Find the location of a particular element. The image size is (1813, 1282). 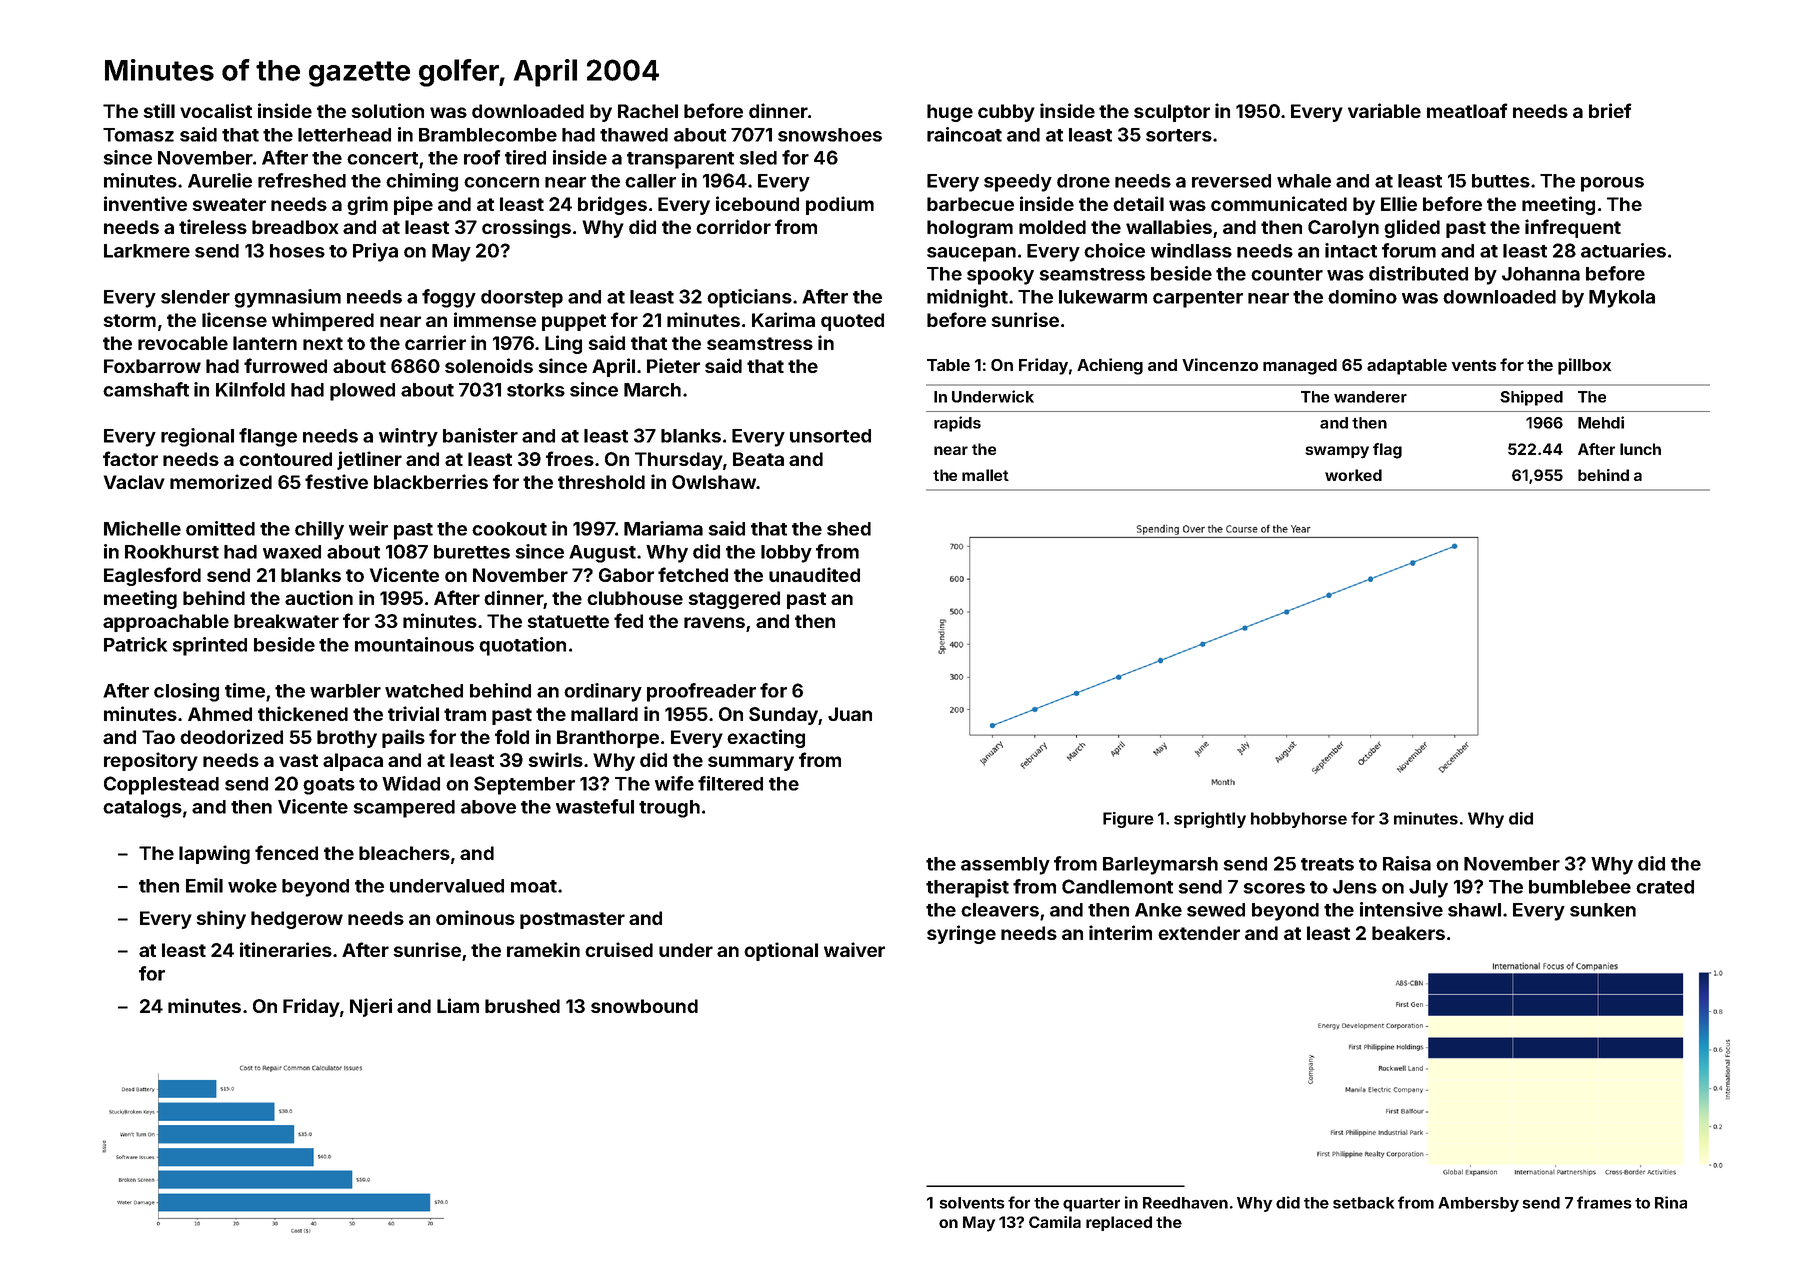

wife is located at coordinates (674, 783).
